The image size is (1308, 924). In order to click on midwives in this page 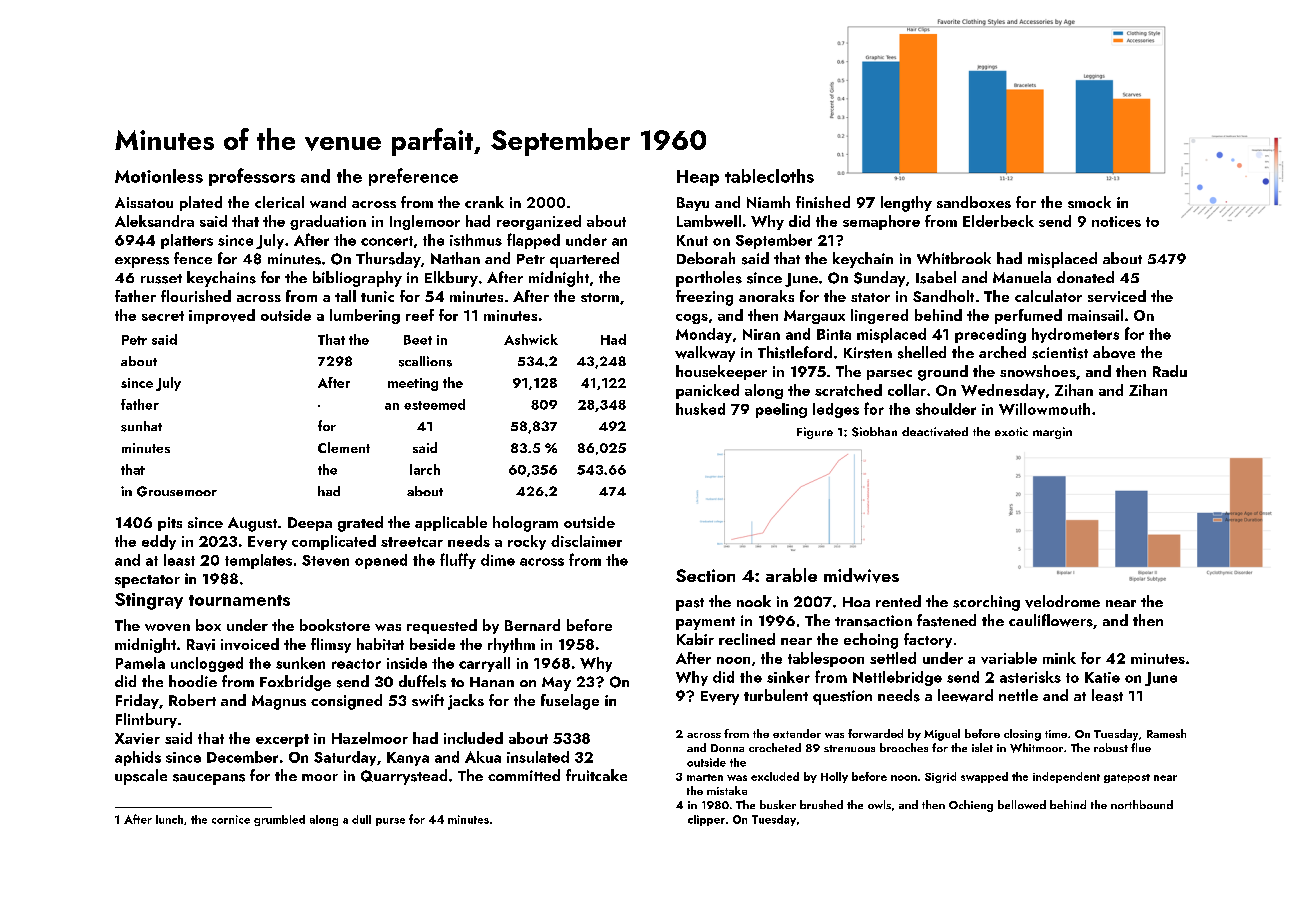, I will do `click(861, 575)`.
